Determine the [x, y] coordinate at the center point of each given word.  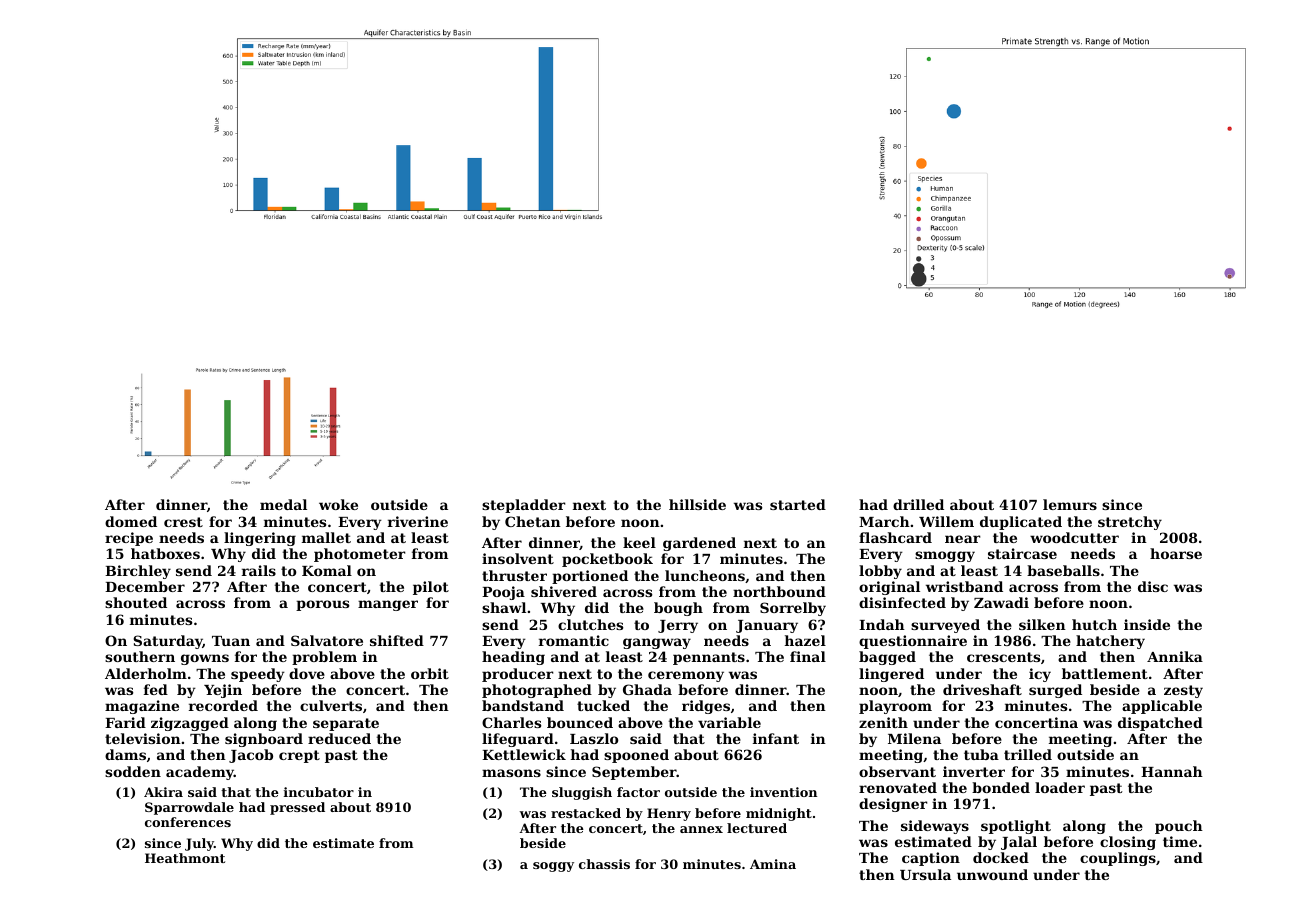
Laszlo [594, 738]
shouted [136, 602]
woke [338, 504]
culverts [331, 705]
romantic [574, 640]
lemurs [1070, 504]
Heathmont [185, 858]
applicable [1162, 707]
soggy [553, 867]
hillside [697, 504]
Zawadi [1001, 602]
